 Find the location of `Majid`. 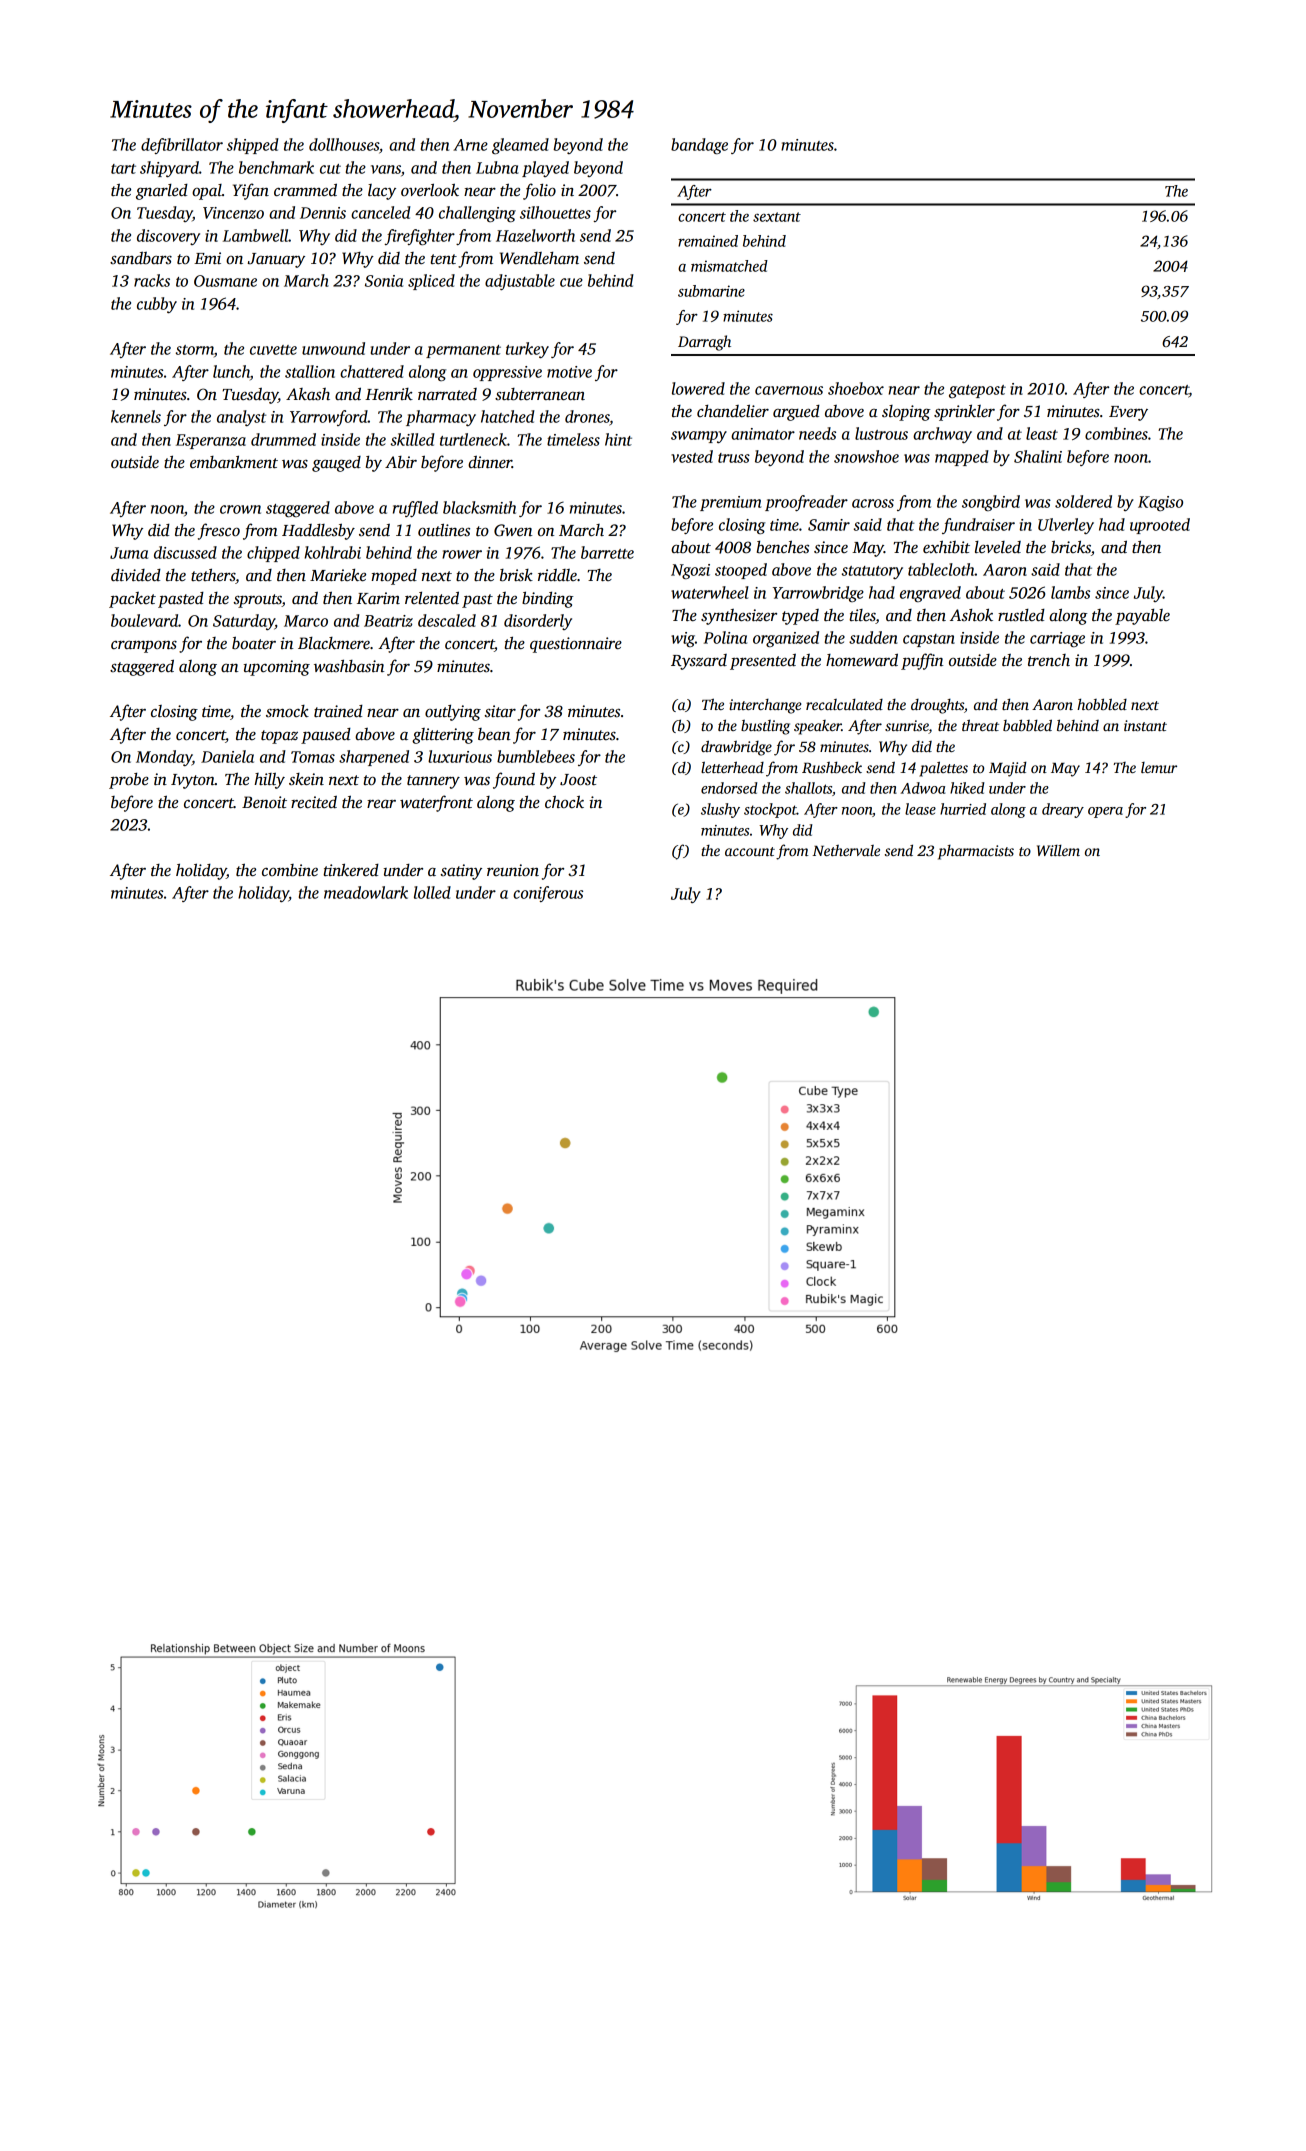

Majid is located at coordinates (1008, 769).
